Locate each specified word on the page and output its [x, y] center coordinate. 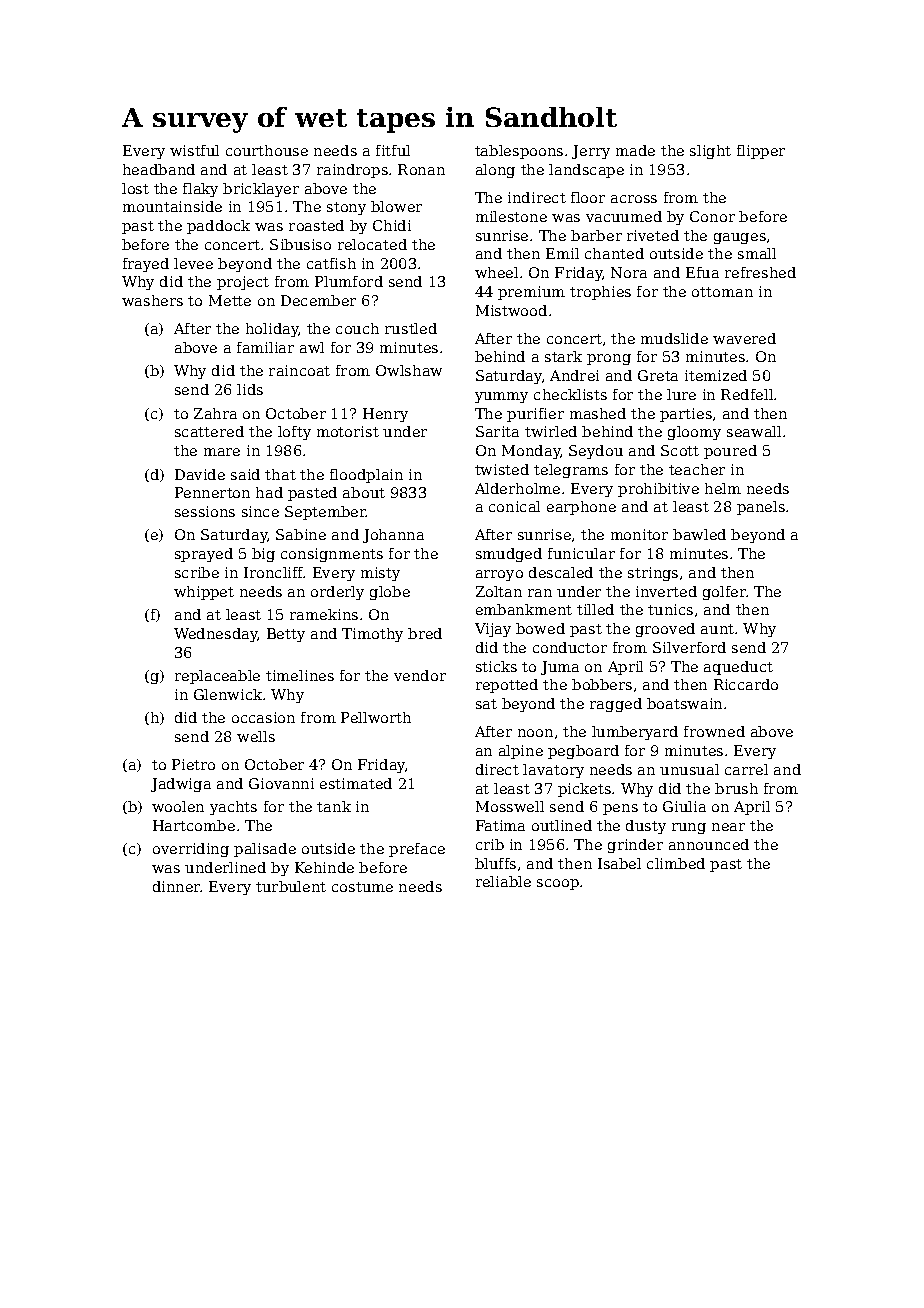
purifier [535, 415]
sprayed [204, 555]
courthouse [267, 150]
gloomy [694, 433]
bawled [699, 534]
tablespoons [519, 152]
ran [540, 593]
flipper [761, 152]
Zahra [215, 413]
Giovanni [281, 783]
